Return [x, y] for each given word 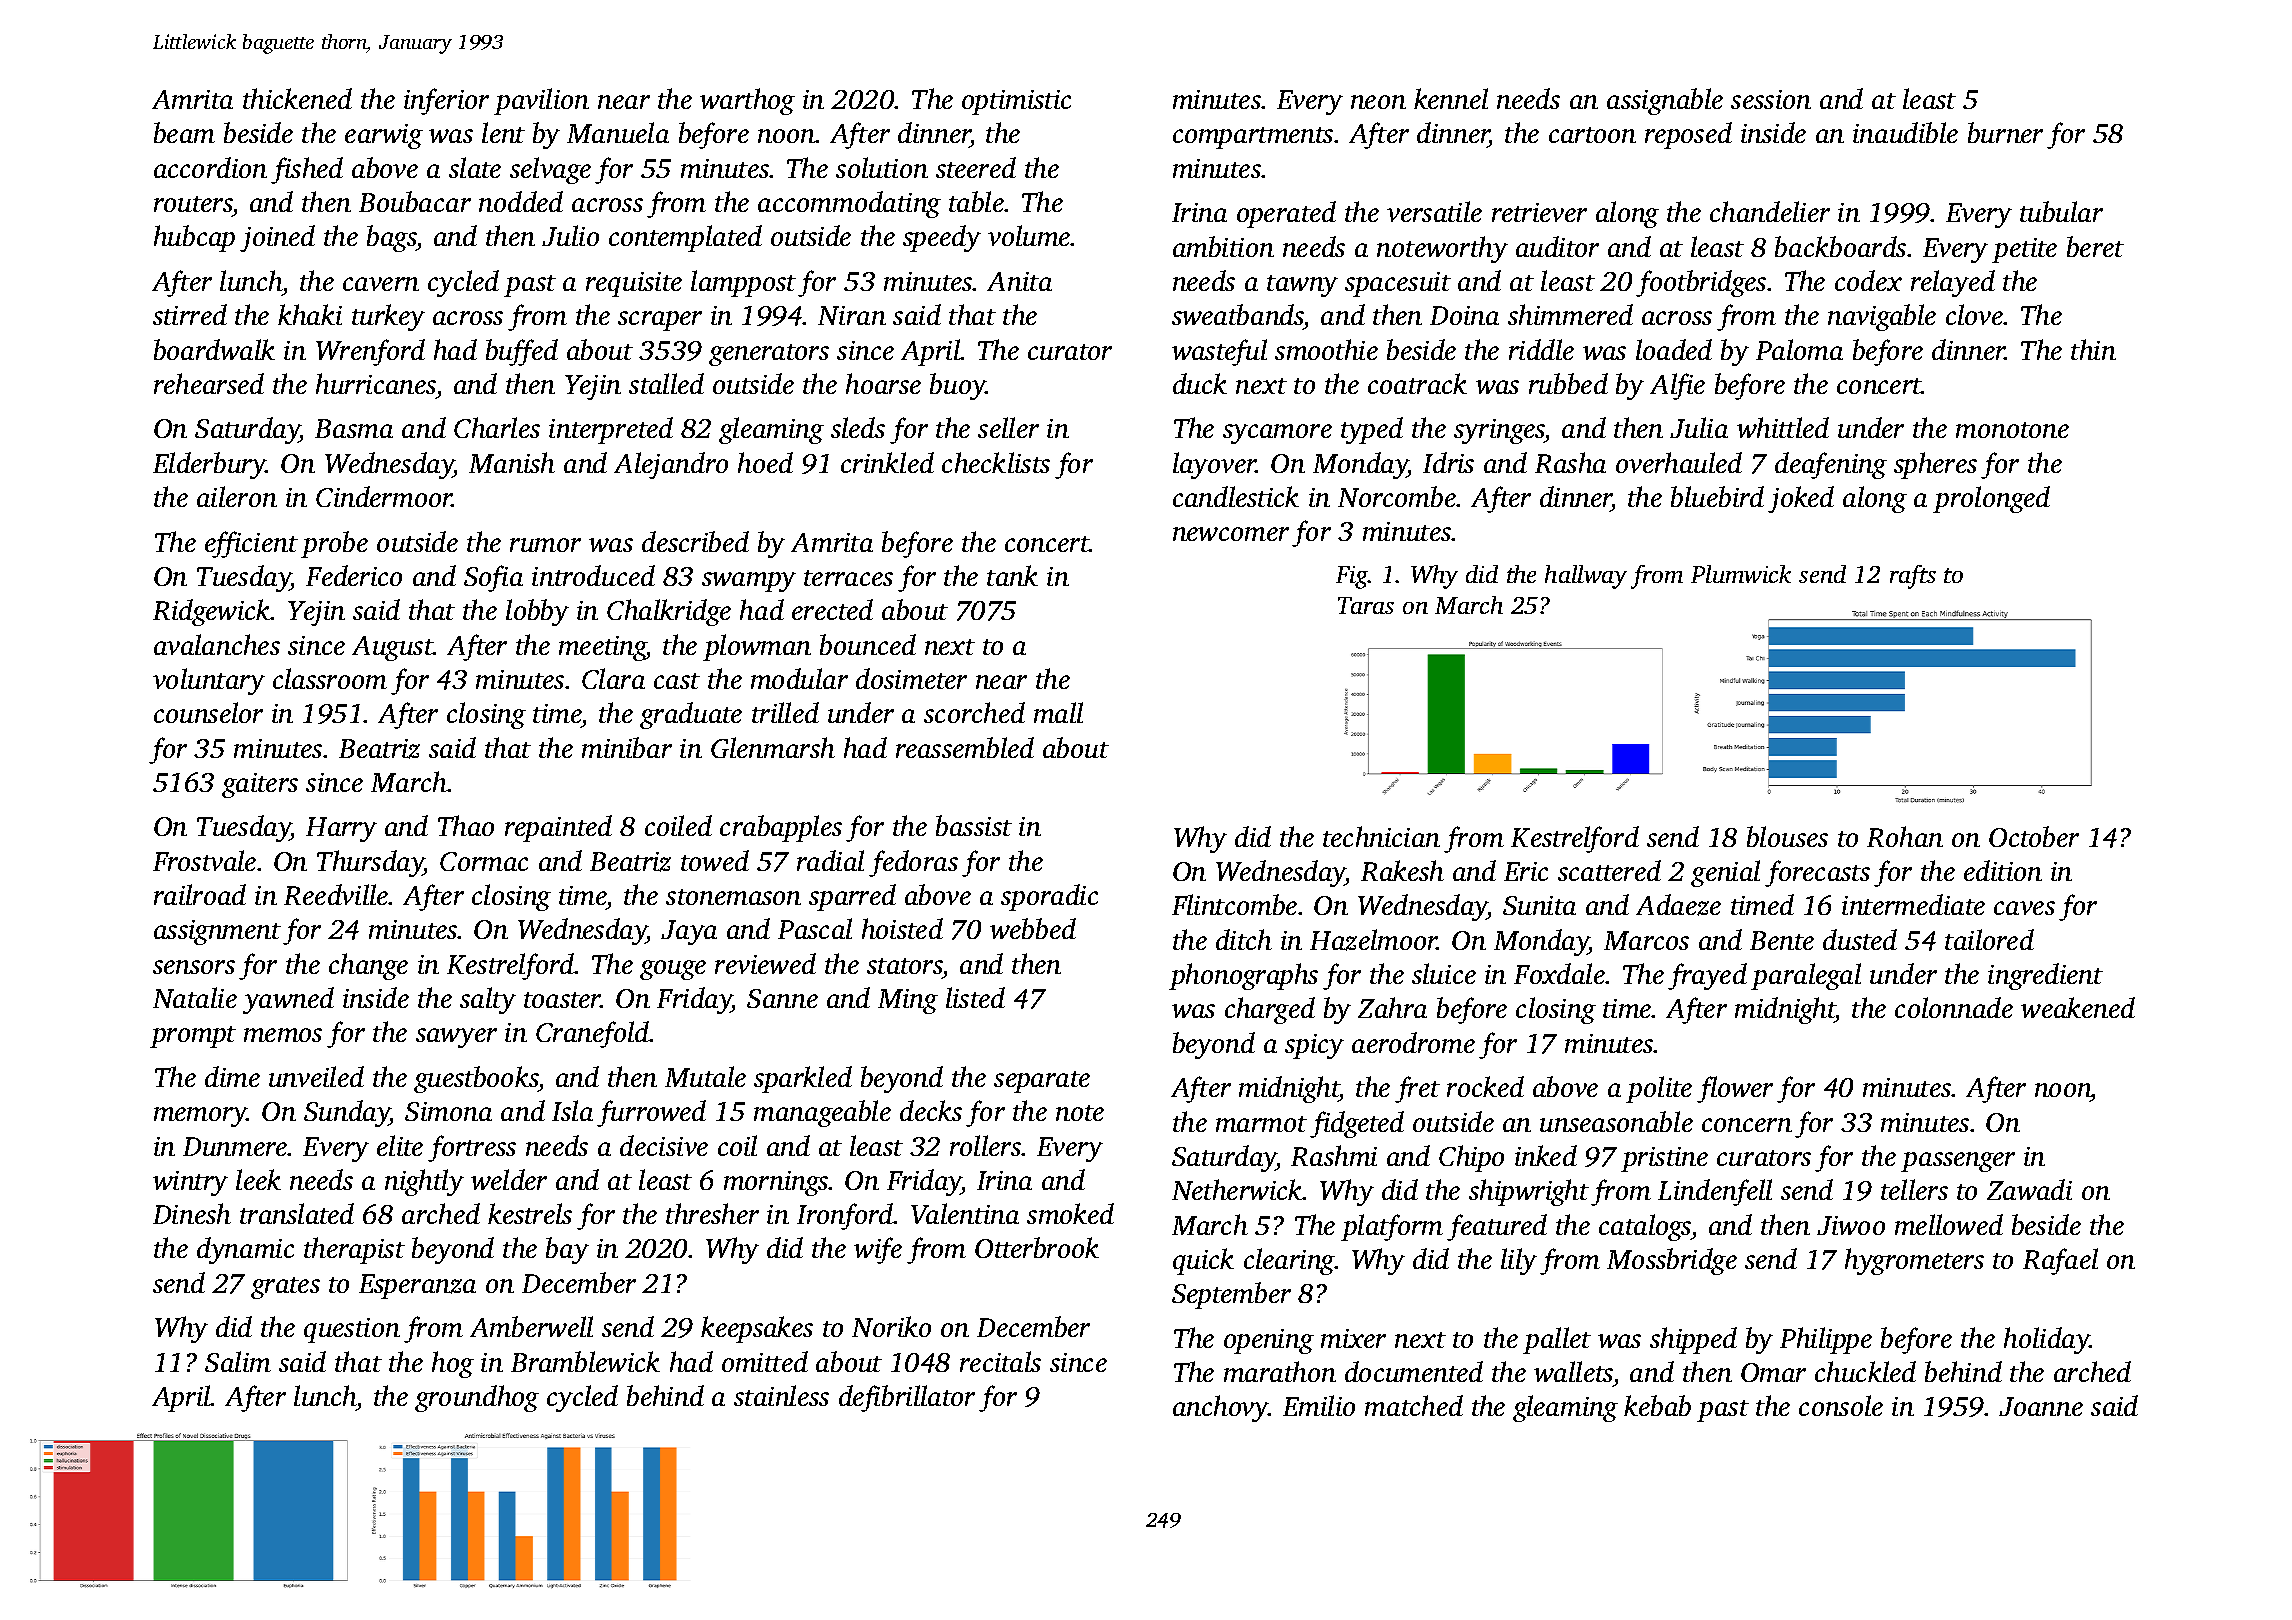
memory [200, 1117]
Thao [466, 825]
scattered [1609, 870]
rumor [545, 545]
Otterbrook [1037, 1247]
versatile [1434, 211]
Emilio [1319, 1405]
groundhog [477, 1398]
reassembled [965, 747]
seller [1008, 427]
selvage [550, 170]
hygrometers [1914, 1261]
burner [2005, 132]
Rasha [1570, 462]
